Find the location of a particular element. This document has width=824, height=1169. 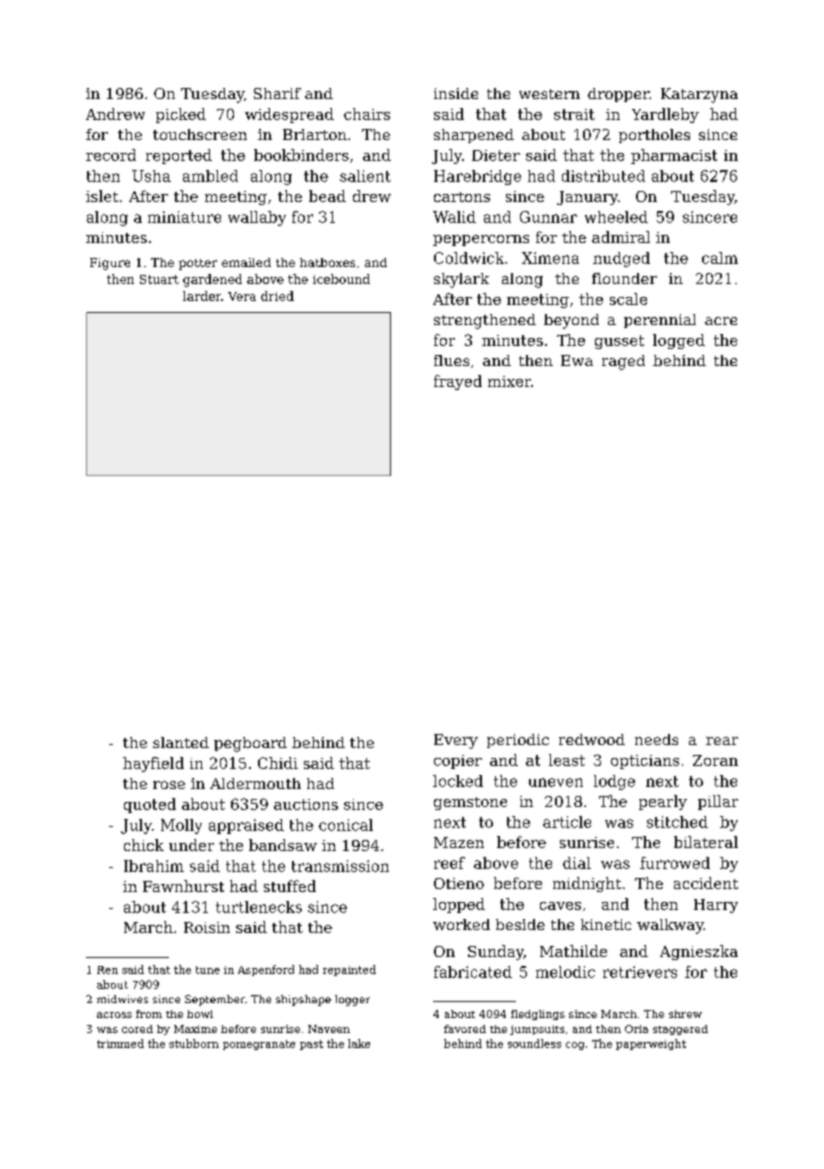

skylark is located at coordinates (461, 280).
